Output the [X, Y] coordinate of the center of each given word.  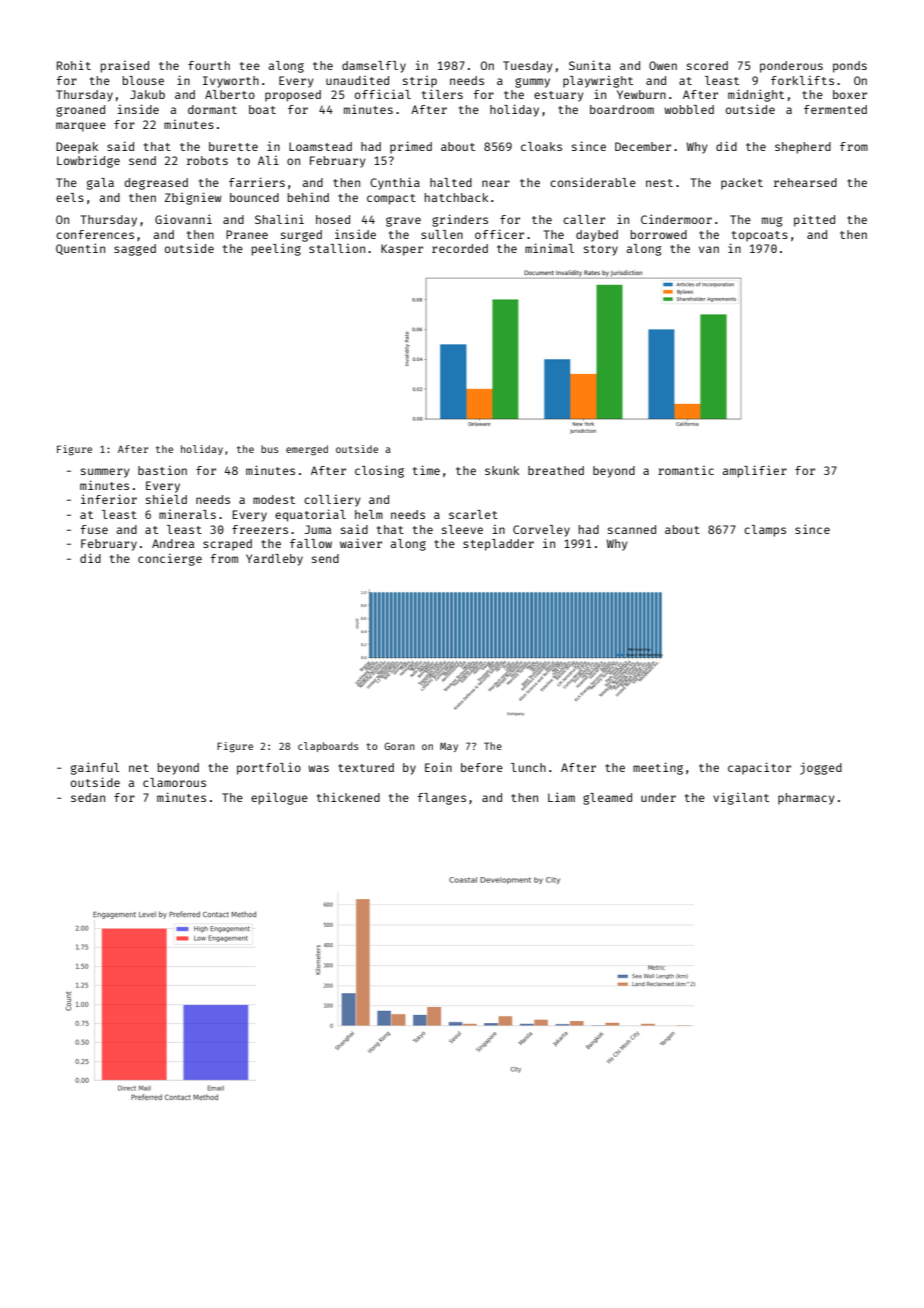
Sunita [590, 65]
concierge [170, 560]
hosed [333, 219]
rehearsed [805, 182]
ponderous [791, 67]
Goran [399, 746]
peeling [276, 250]
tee [250, 66]
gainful [95, 768]
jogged [821, 768]
